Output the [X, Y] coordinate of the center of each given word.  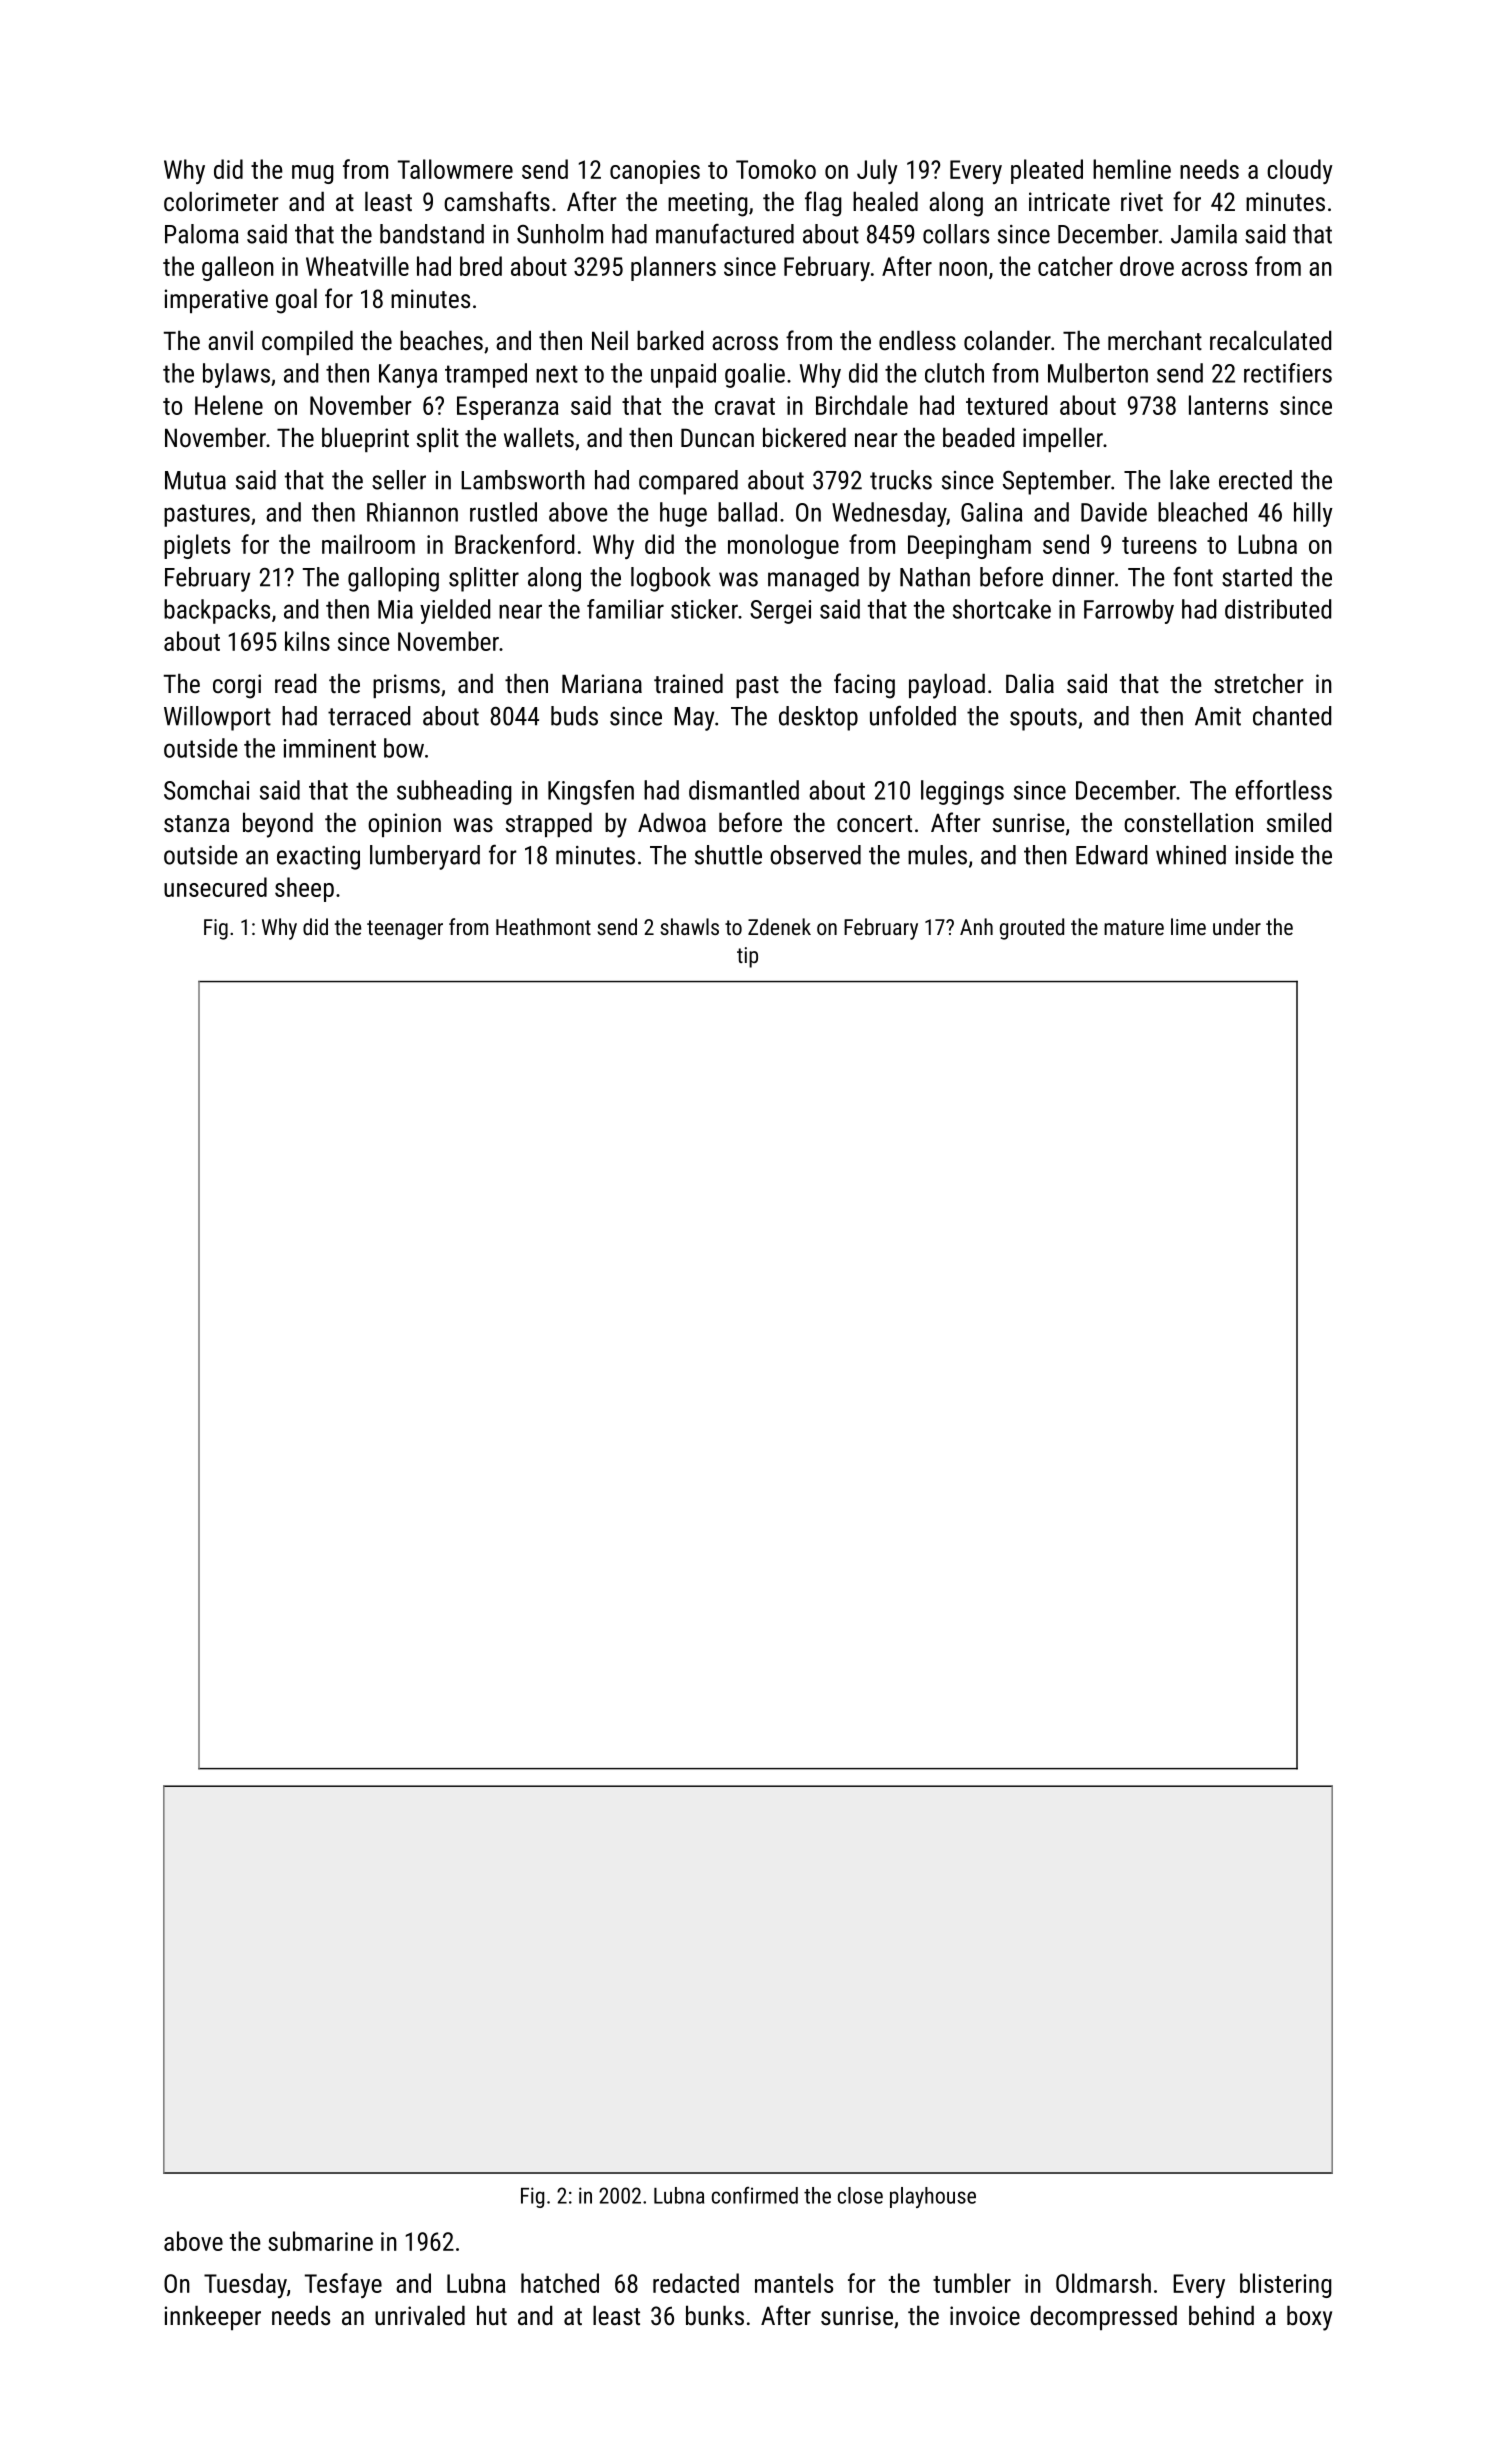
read [295, 683]
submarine [320, 2241]
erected [1255, 480]
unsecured [215, 887]
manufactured [725, 234]
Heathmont [543, 926]
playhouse [933, 2197]
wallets [539, 437]
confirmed [755, 2195]
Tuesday [245, 2285]
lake [1190, 480]
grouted [1032, 929]
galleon [238, 268]
